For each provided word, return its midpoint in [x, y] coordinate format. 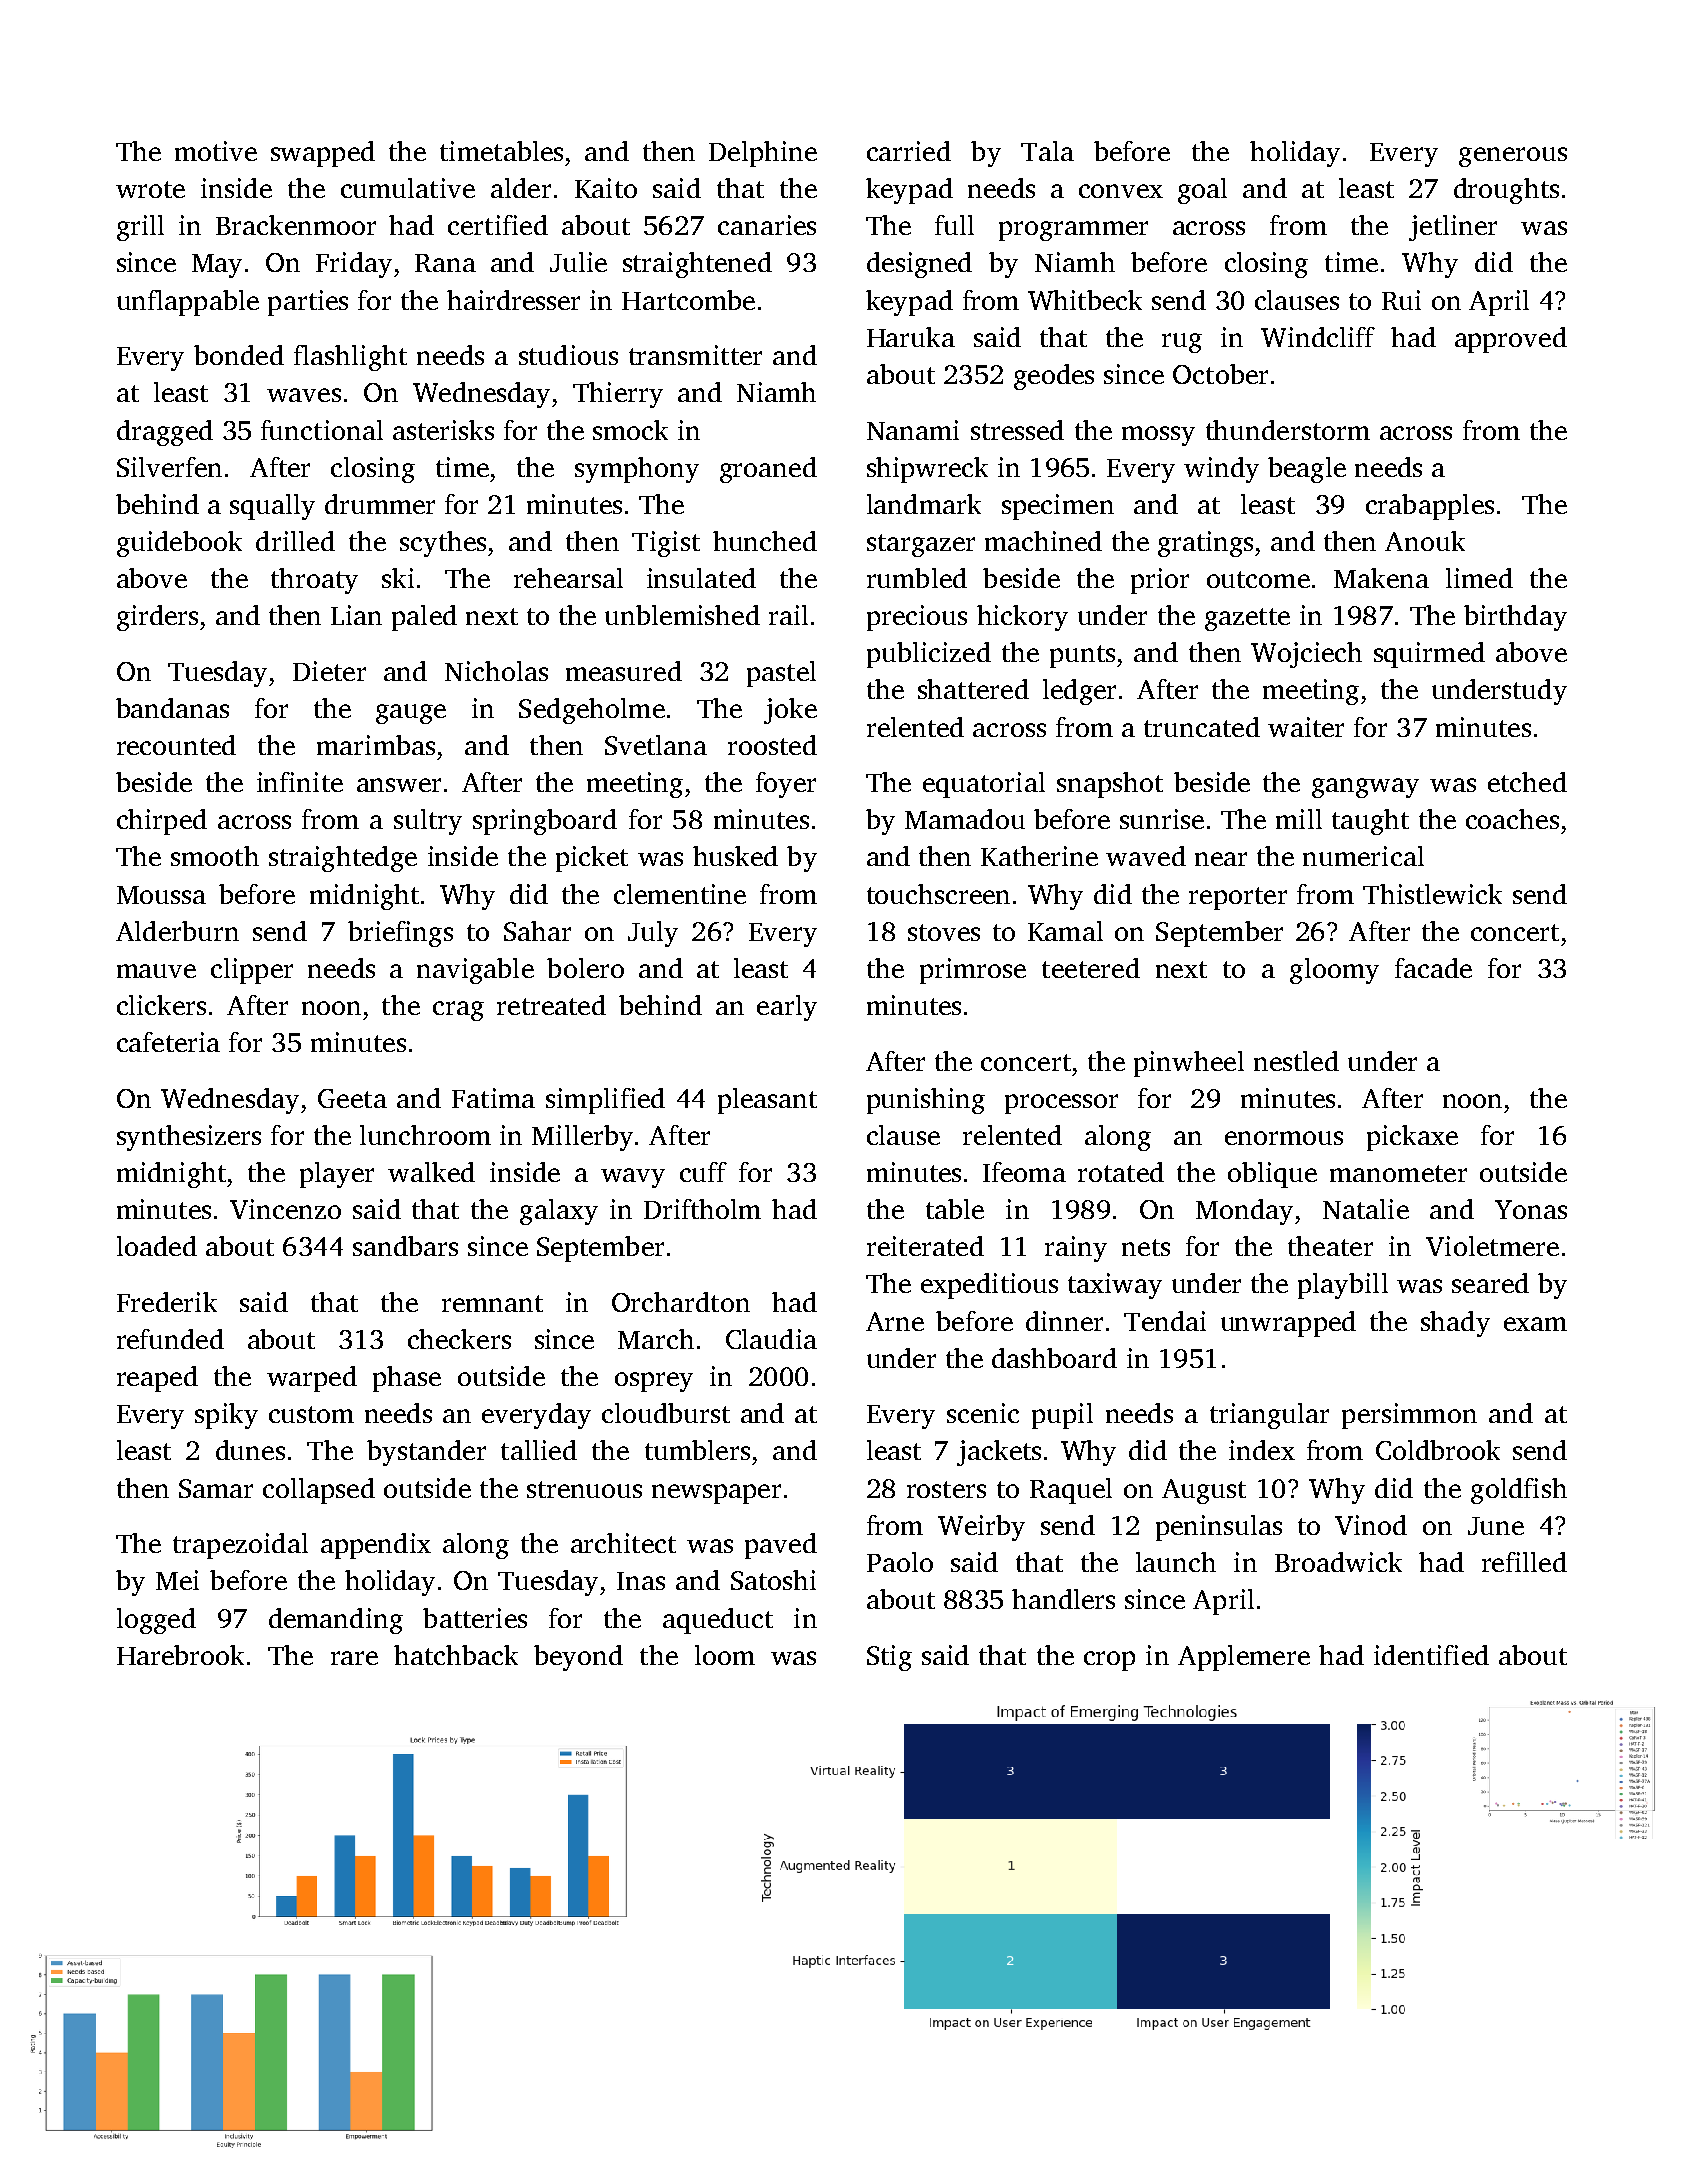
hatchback [456, 1655]
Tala [1047, 151]
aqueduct [718, 1621]
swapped [323, 154]
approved [1511, 340]
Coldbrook [1438, 1450]
